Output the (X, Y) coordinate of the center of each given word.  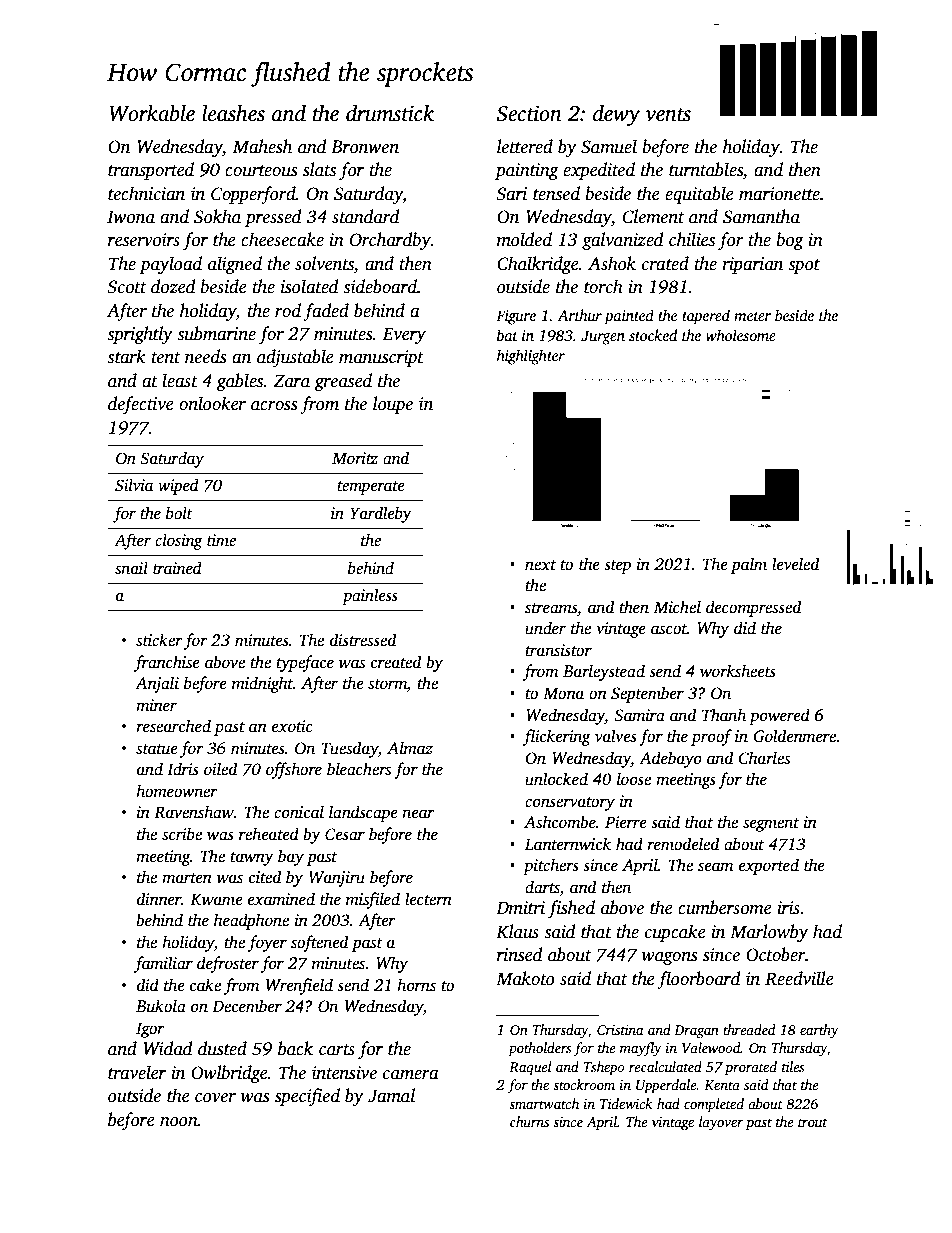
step (617, 567)
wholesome (741, 335)
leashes (233, 113)
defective (141, 405)
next (540, 565)
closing (179, 541)
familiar (163, 964)
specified (307, 1097)
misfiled (373, 900)
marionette (779, 194)
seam (715, 867)
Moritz (355, 458)
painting (527, 171)
